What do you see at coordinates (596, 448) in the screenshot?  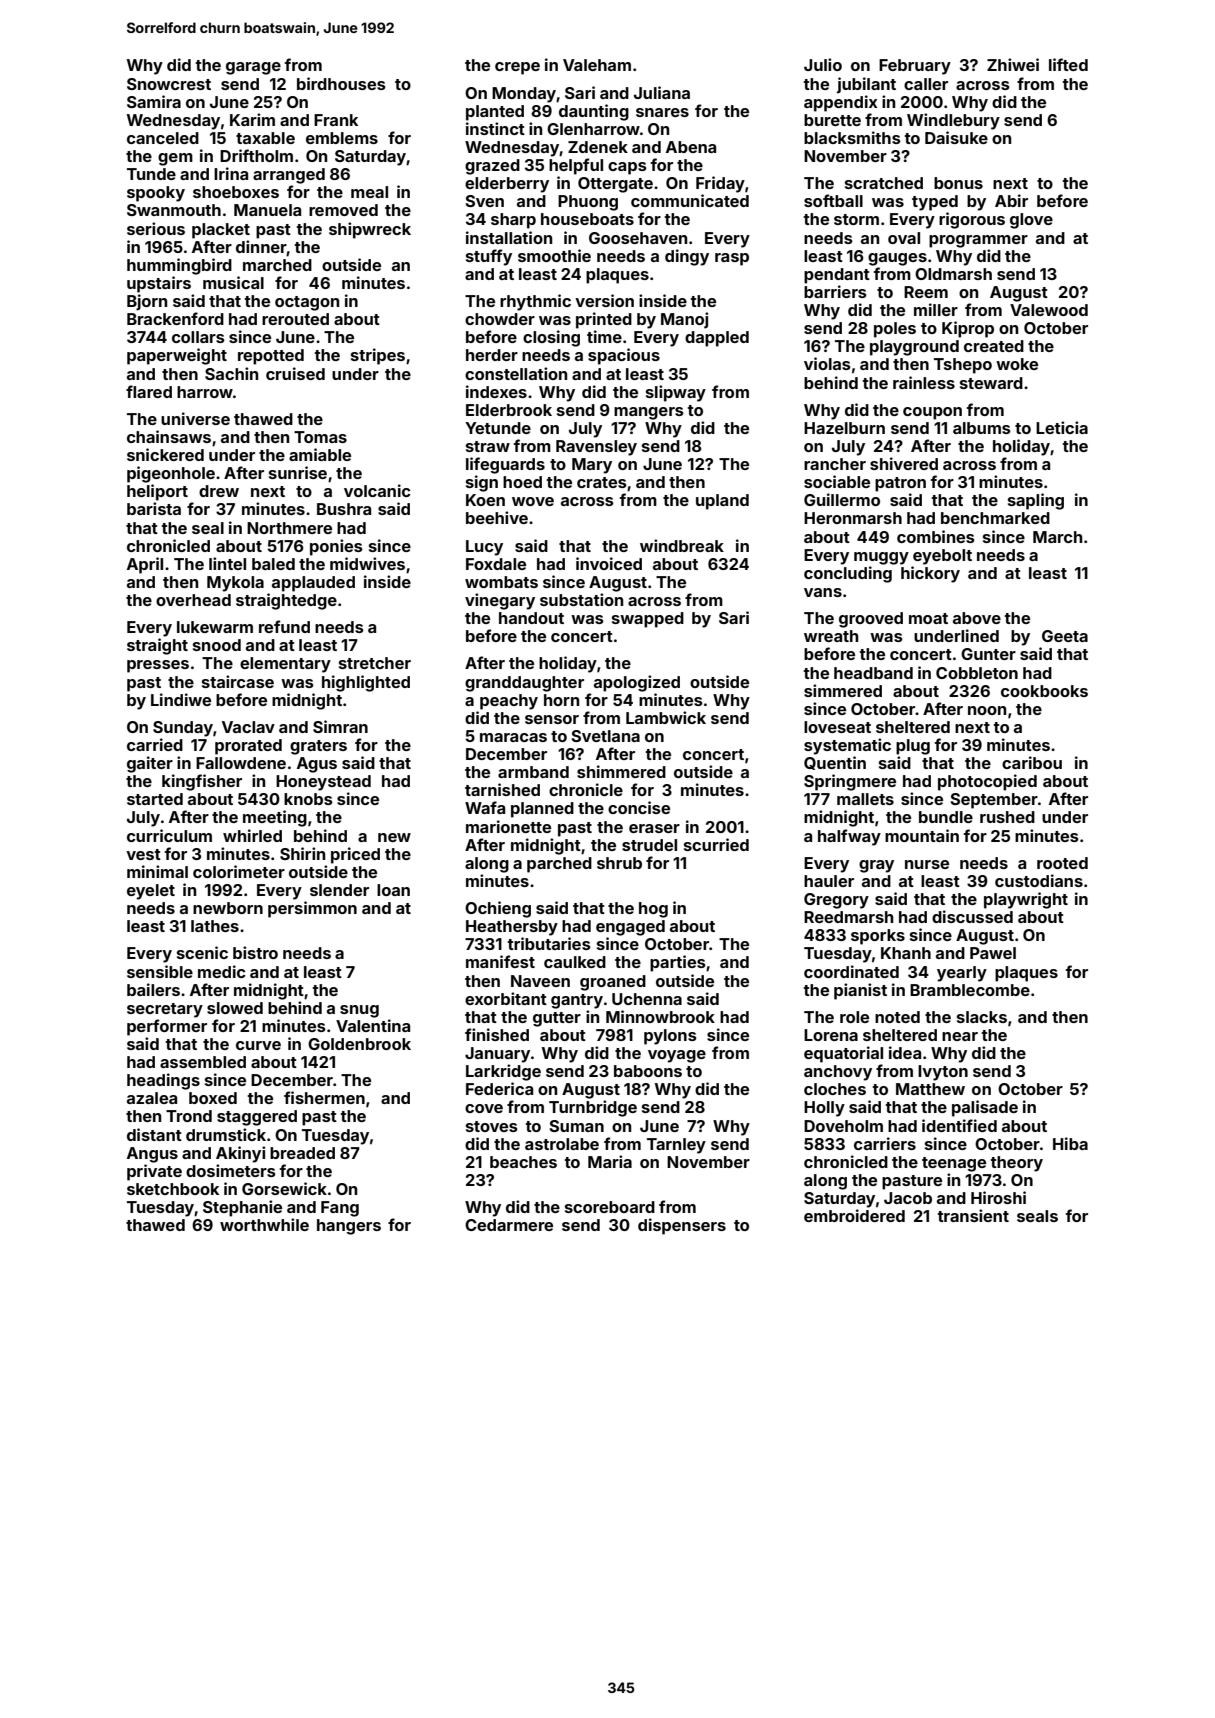 I see `Ravensley` at bounding box center [596, 448].
